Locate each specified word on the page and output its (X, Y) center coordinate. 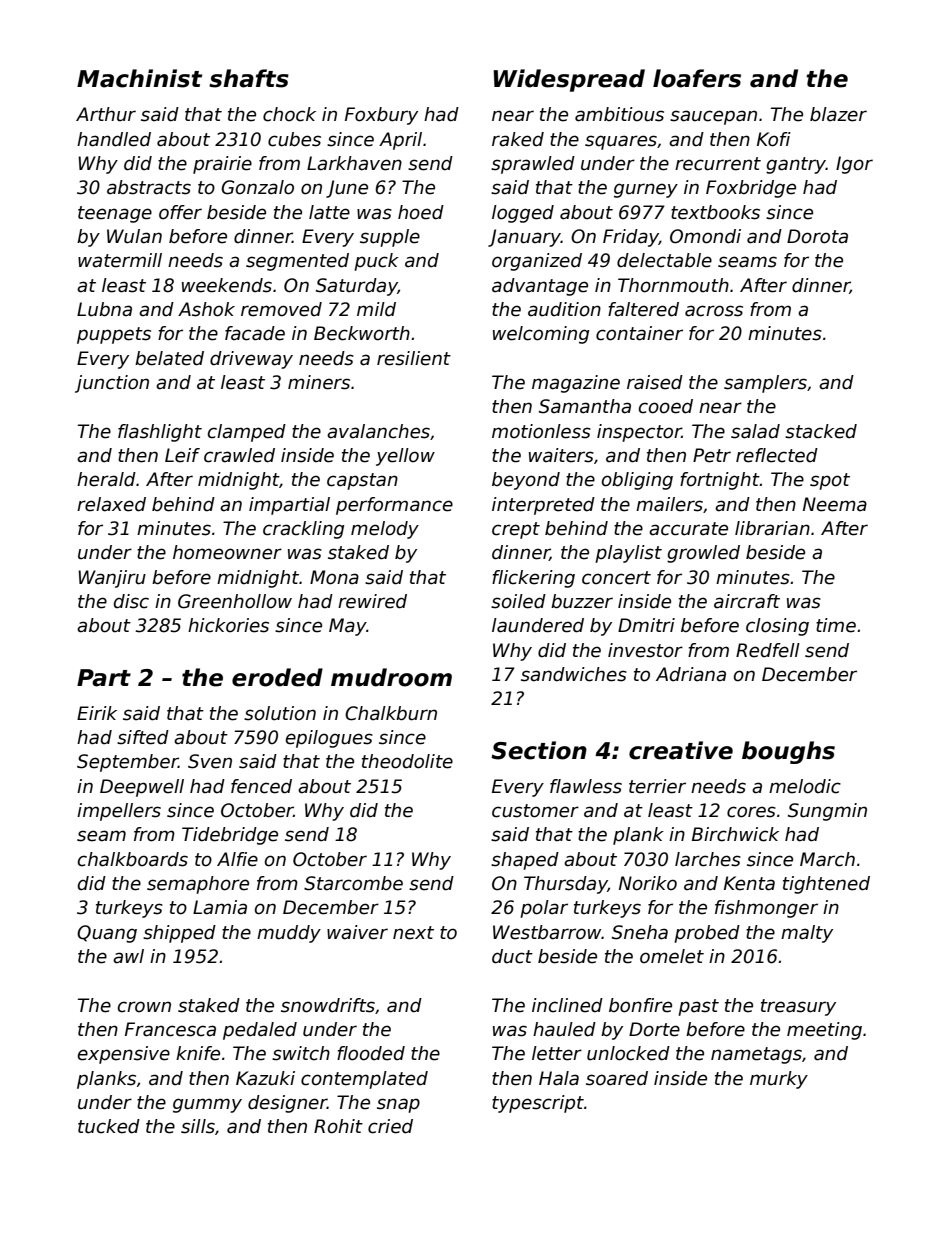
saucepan (713, 117)
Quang (107, 934)
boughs (788, 752)
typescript (538, 1104)
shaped (525, 861)
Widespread (569, 80)
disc (131, 601)
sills (198, 1126)
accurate (688, 529)
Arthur (106, 114)
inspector (639, 433)
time (836, 625)
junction (112, 384)
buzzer (582, 601)
